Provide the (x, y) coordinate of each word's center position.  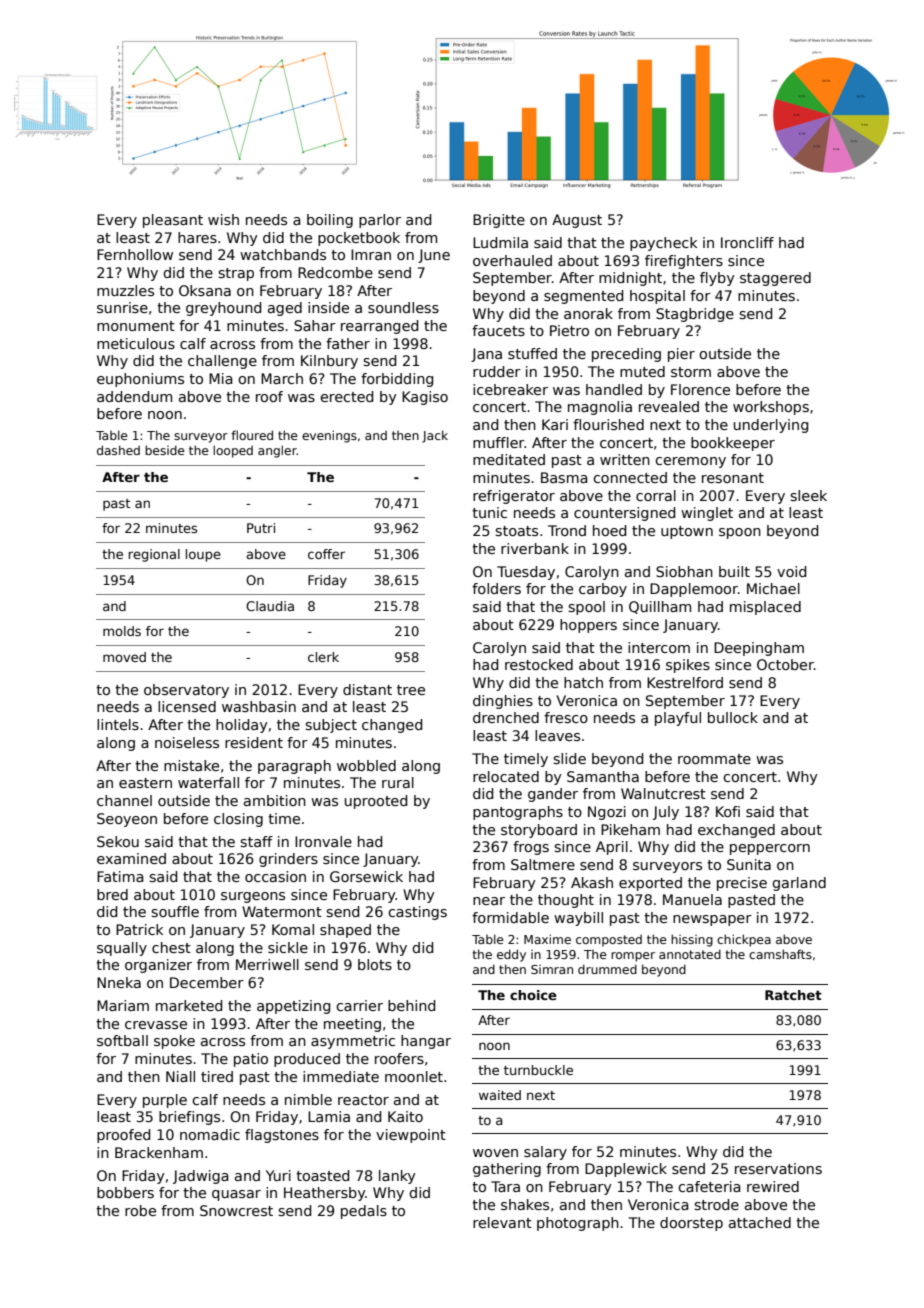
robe (140, 1210)
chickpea (744, 940)
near (489, 901)
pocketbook (359, 239)
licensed (187, 706)
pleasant (173, 221)
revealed (669, 406)
